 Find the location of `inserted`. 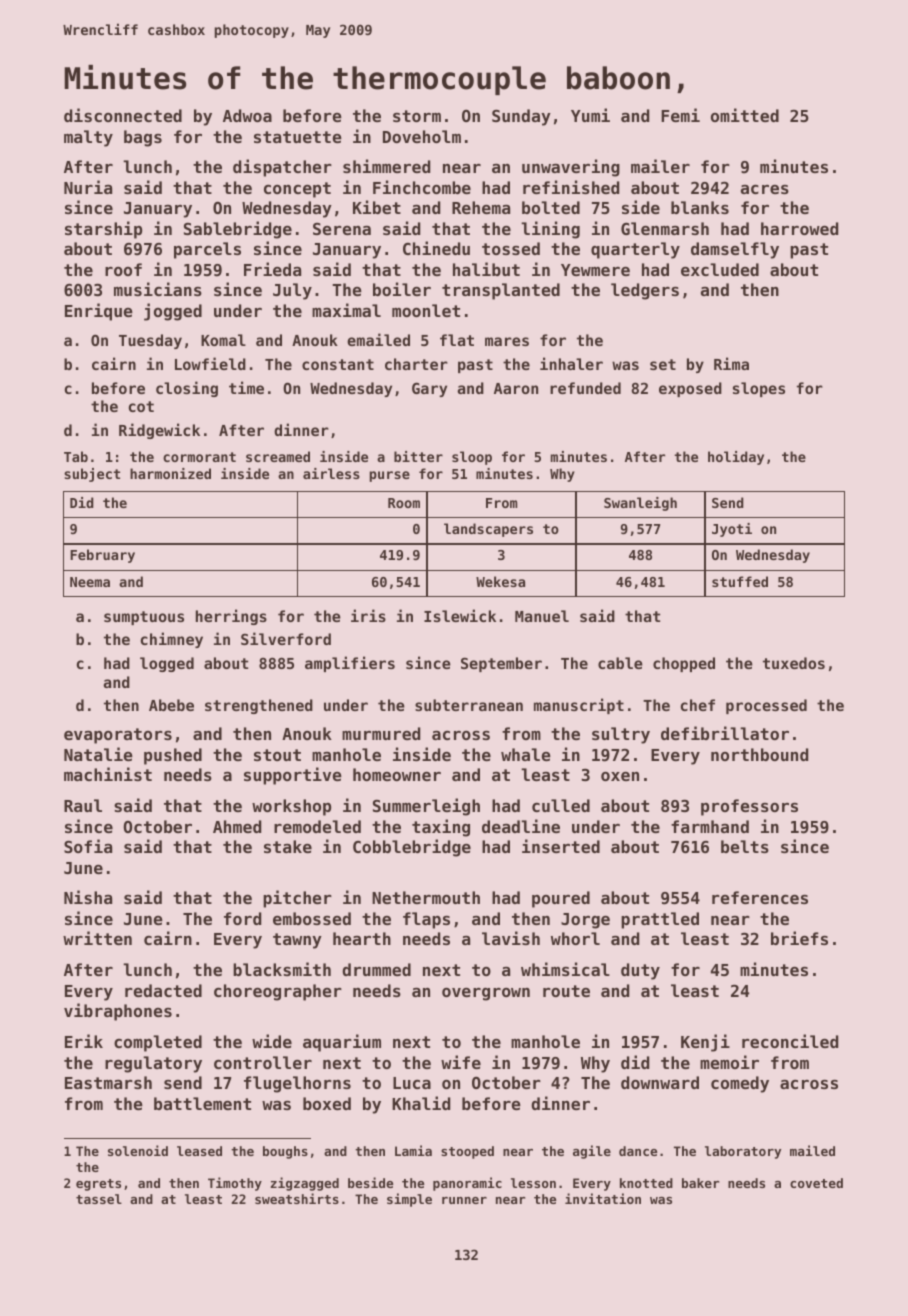

inserted is located at coordinates (561, 846).
